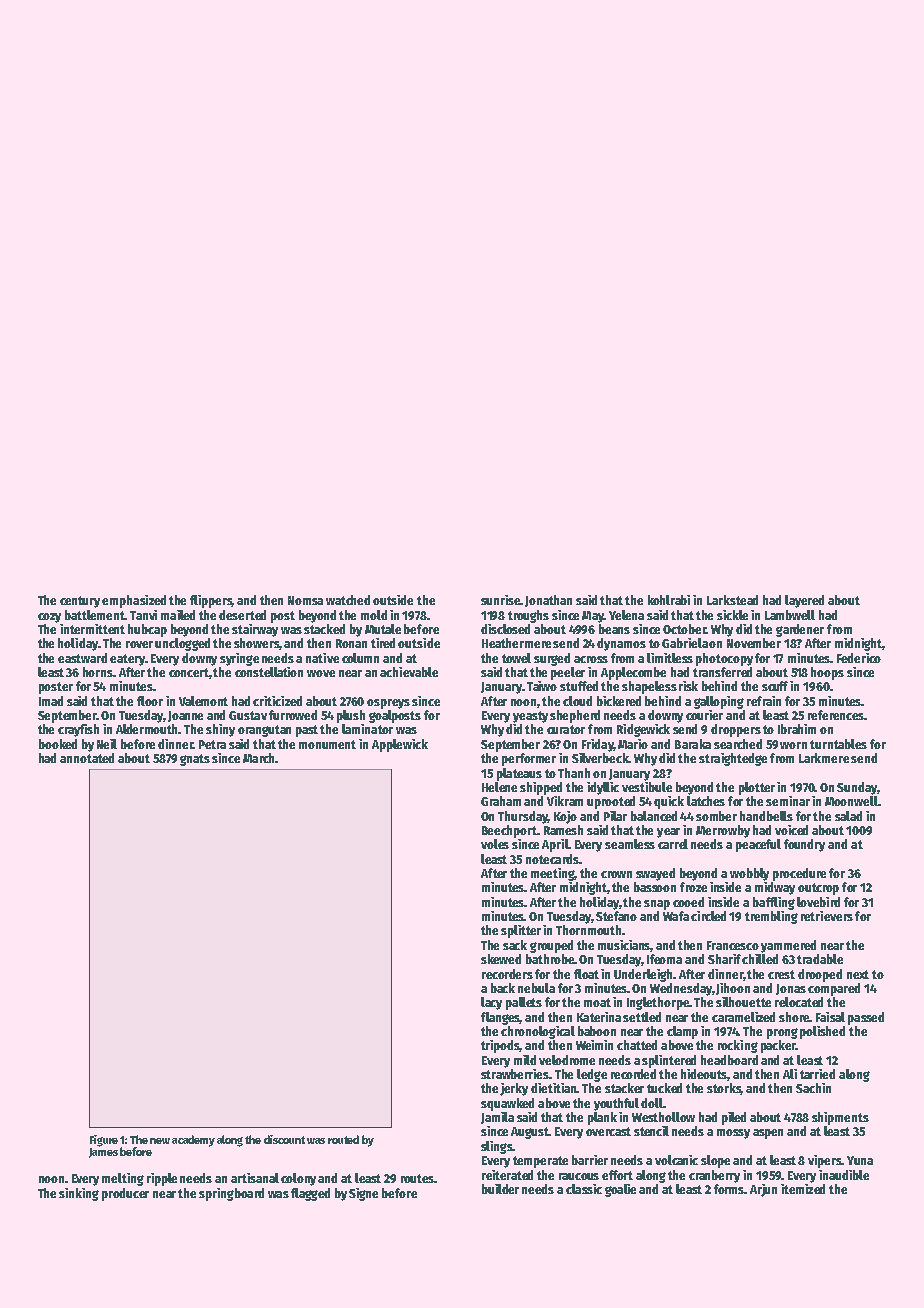 The width and height of the image is (924, 1308). I want to click on itemized, so click(803, 1189).
